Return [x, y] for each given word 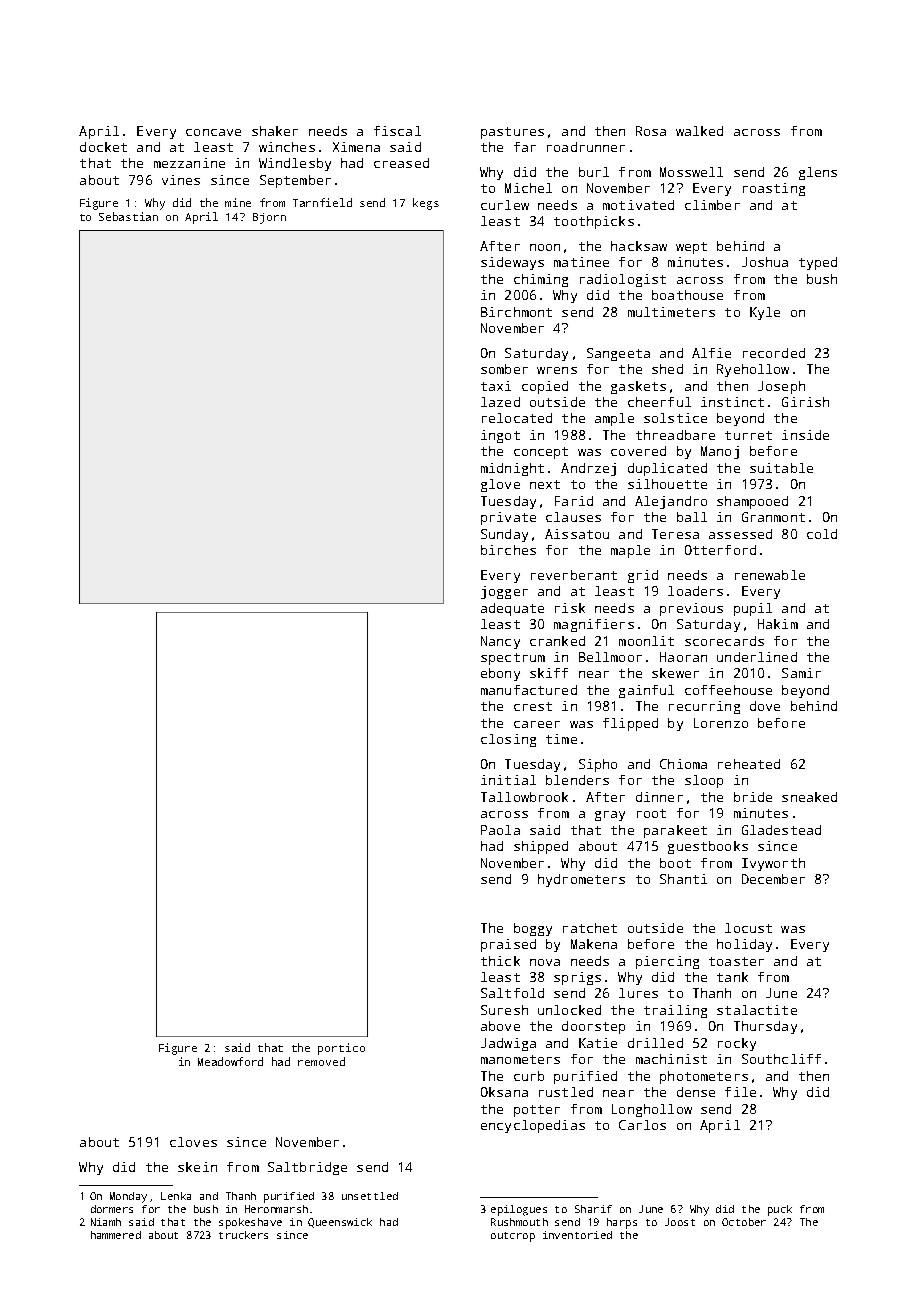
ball [692, 517]
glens [818, 173]
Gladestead [781, 830]
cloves [193, 1142]
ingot [500, 436]
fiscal [397, 131]
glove [500, 485]
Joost [680, 1222]
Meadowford [230, 1061]
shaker [275, 131]
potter [537, 1111]
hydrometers [581, 880]
